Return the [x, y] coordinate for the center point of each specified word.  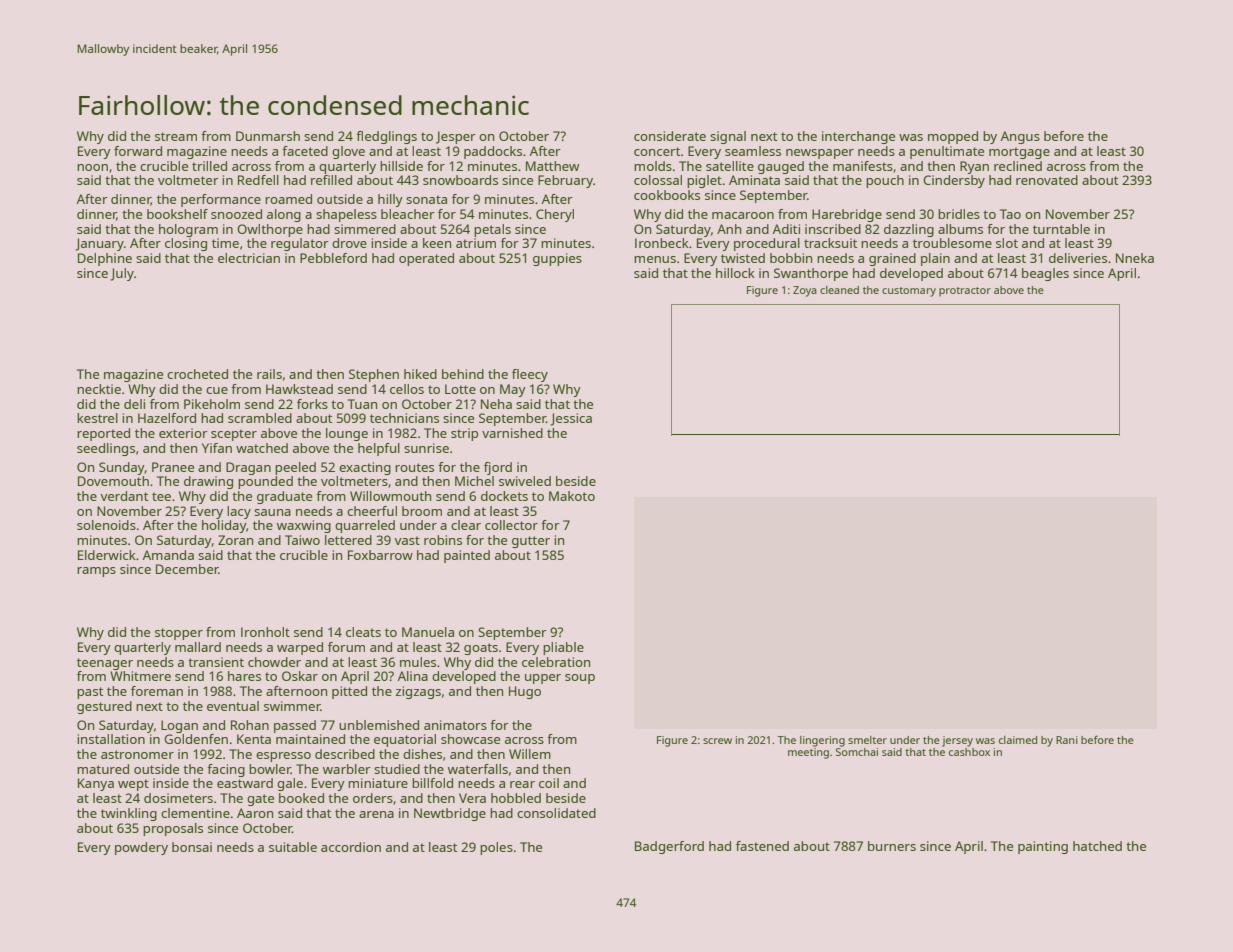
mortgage [1019, 153]
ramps [96, 572]
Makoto [572, 496]
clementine [195, 813]
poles [496, 848]
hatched [1097, 846]
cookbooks [667, 195]
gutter [531, 542]
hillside [401, 166]
